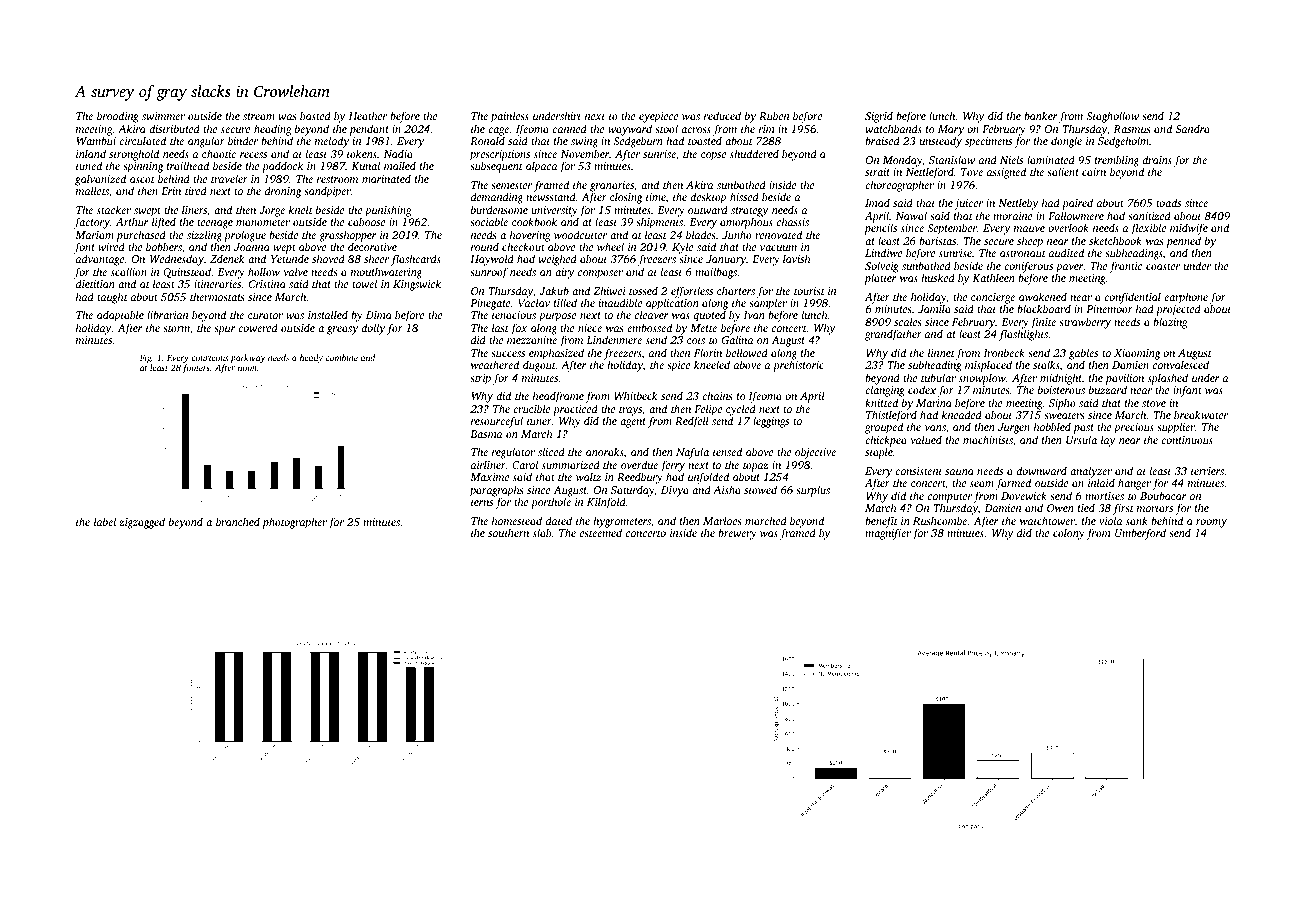  Describe the element at coordinates (1040, 115) in the screenshot. I see `banker` at that location.
